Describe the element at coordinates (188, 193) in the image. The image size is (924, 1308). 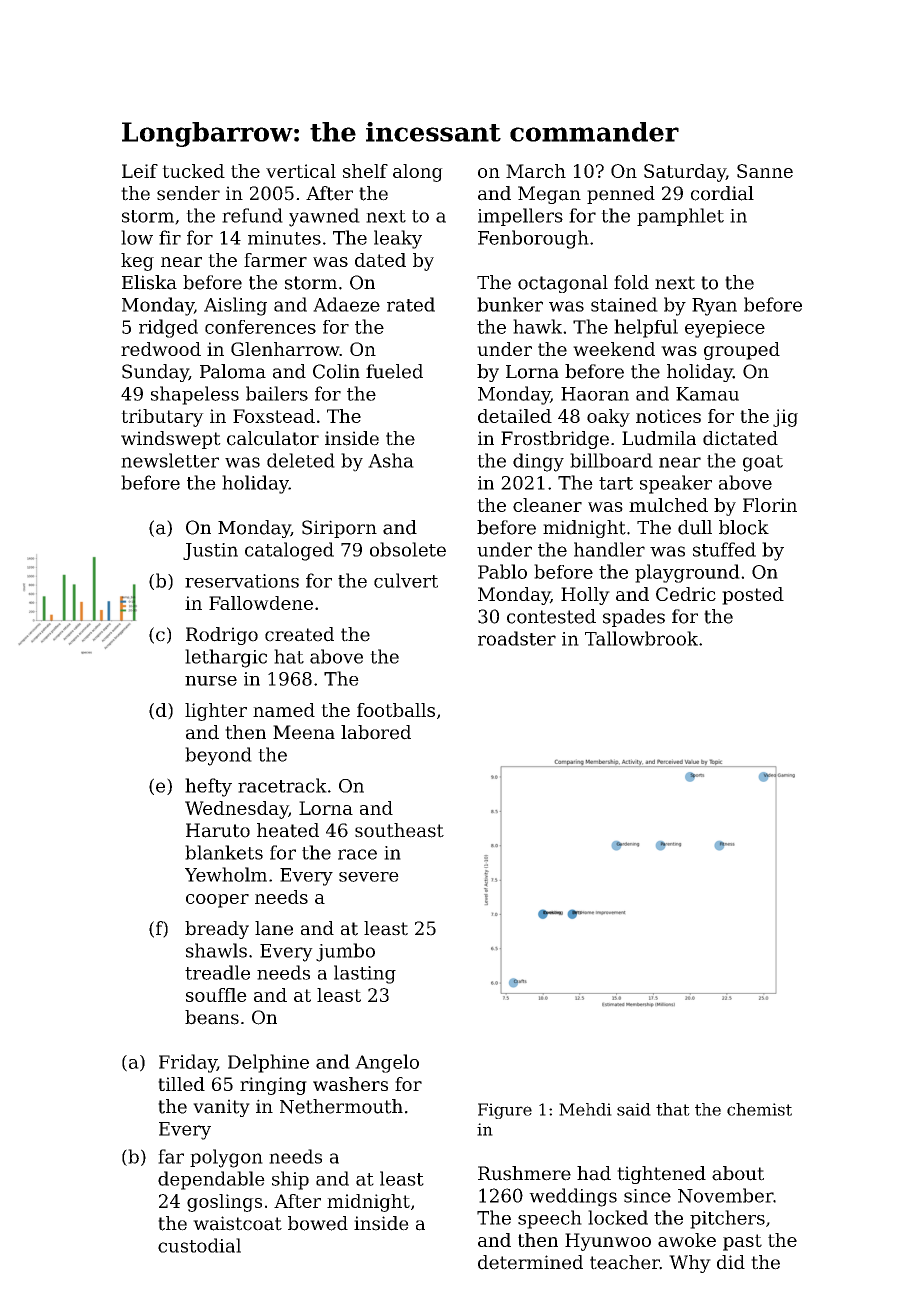
I see `sender` at that location.
